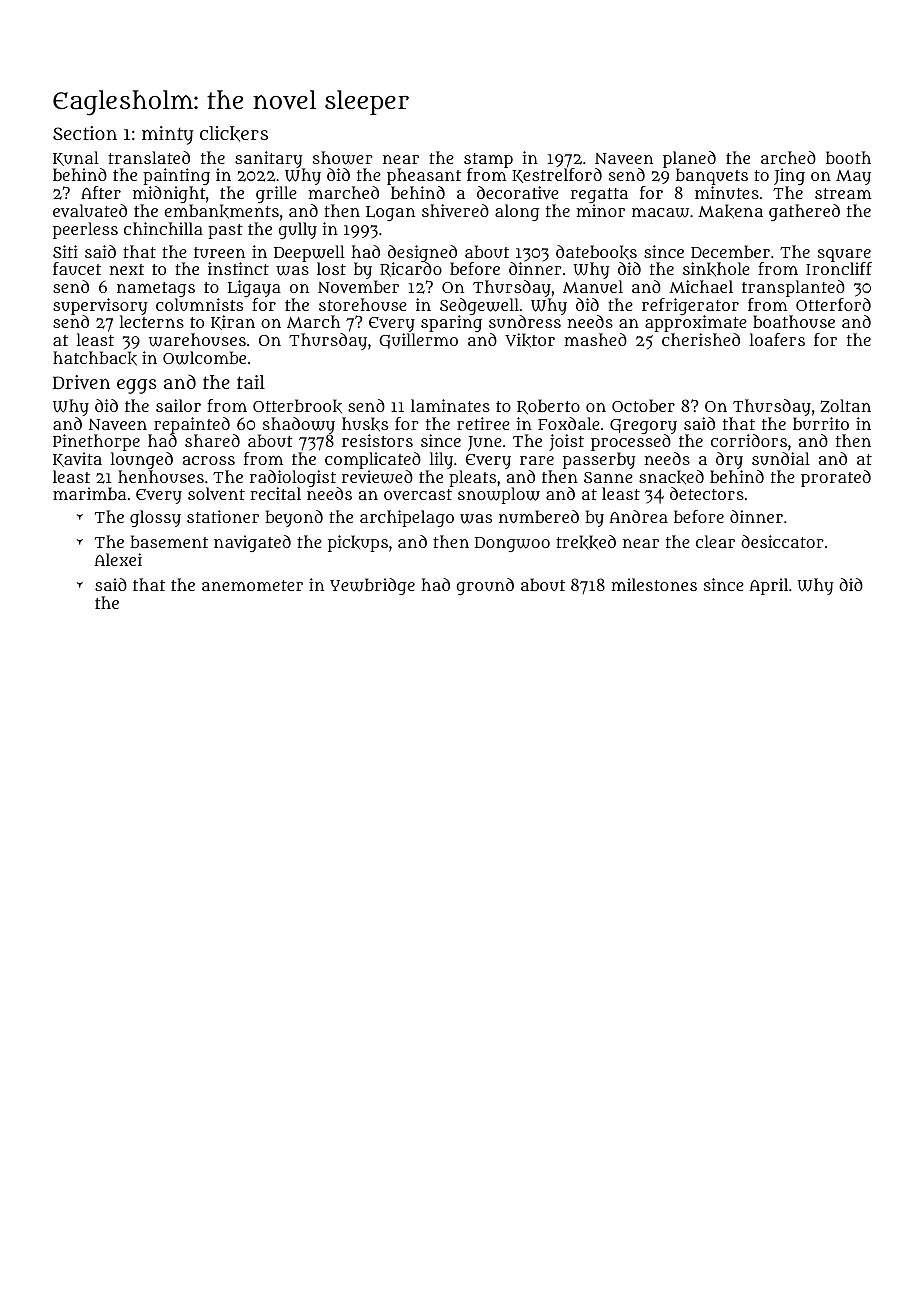 Image resolution: width=924 pixels, height=1308 pixels. Describe the element at coordinates (85, 133) in the image. I see `Section` at that location.
